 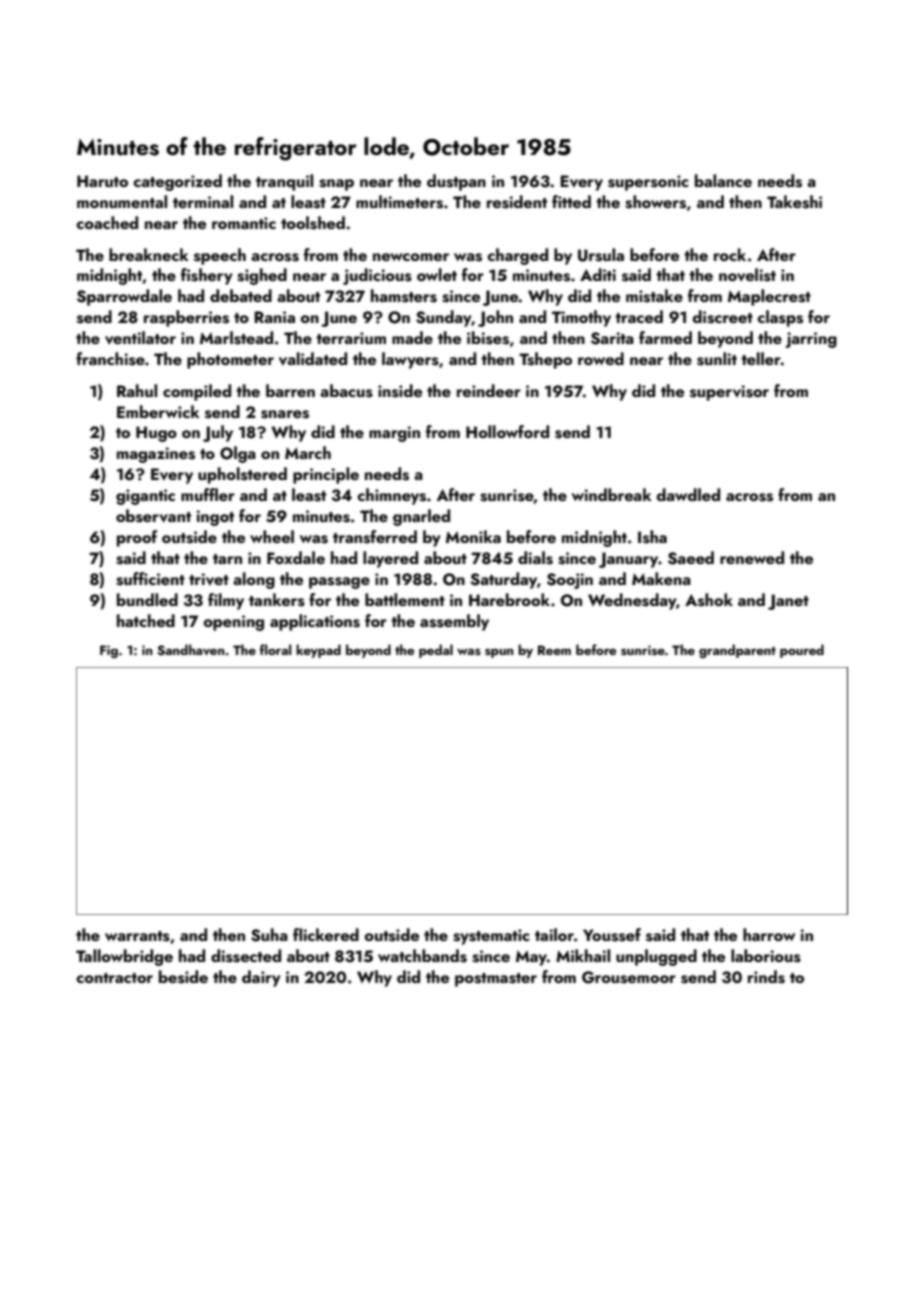 What do you see at coordinates (802, 651) in the screenshot?
I see `poured` at bounding box center [802, 651].
